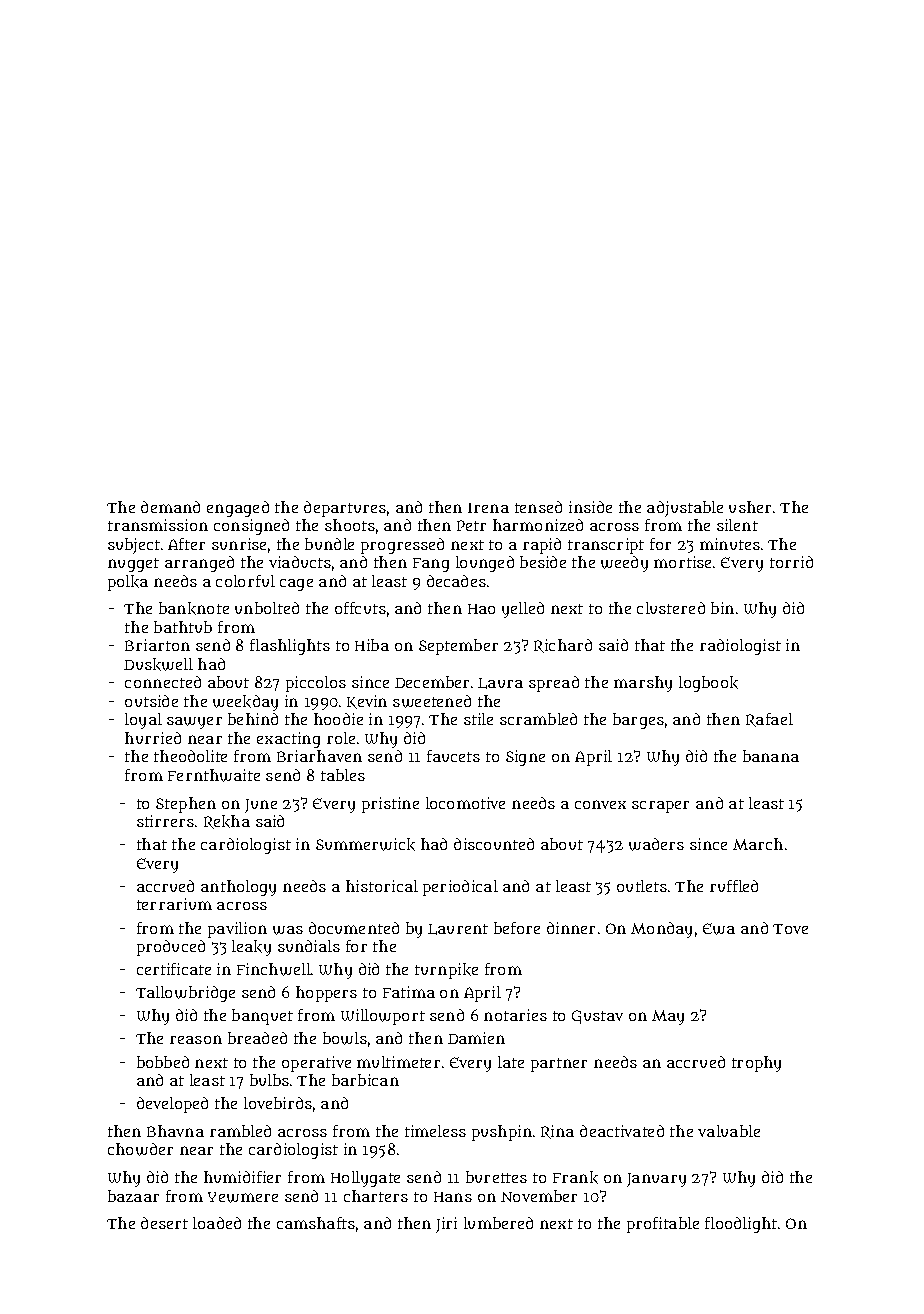  What do you see at coordinates (435, 1131) in the document?
I see `timeless` at bounding box center [435, 1131].
